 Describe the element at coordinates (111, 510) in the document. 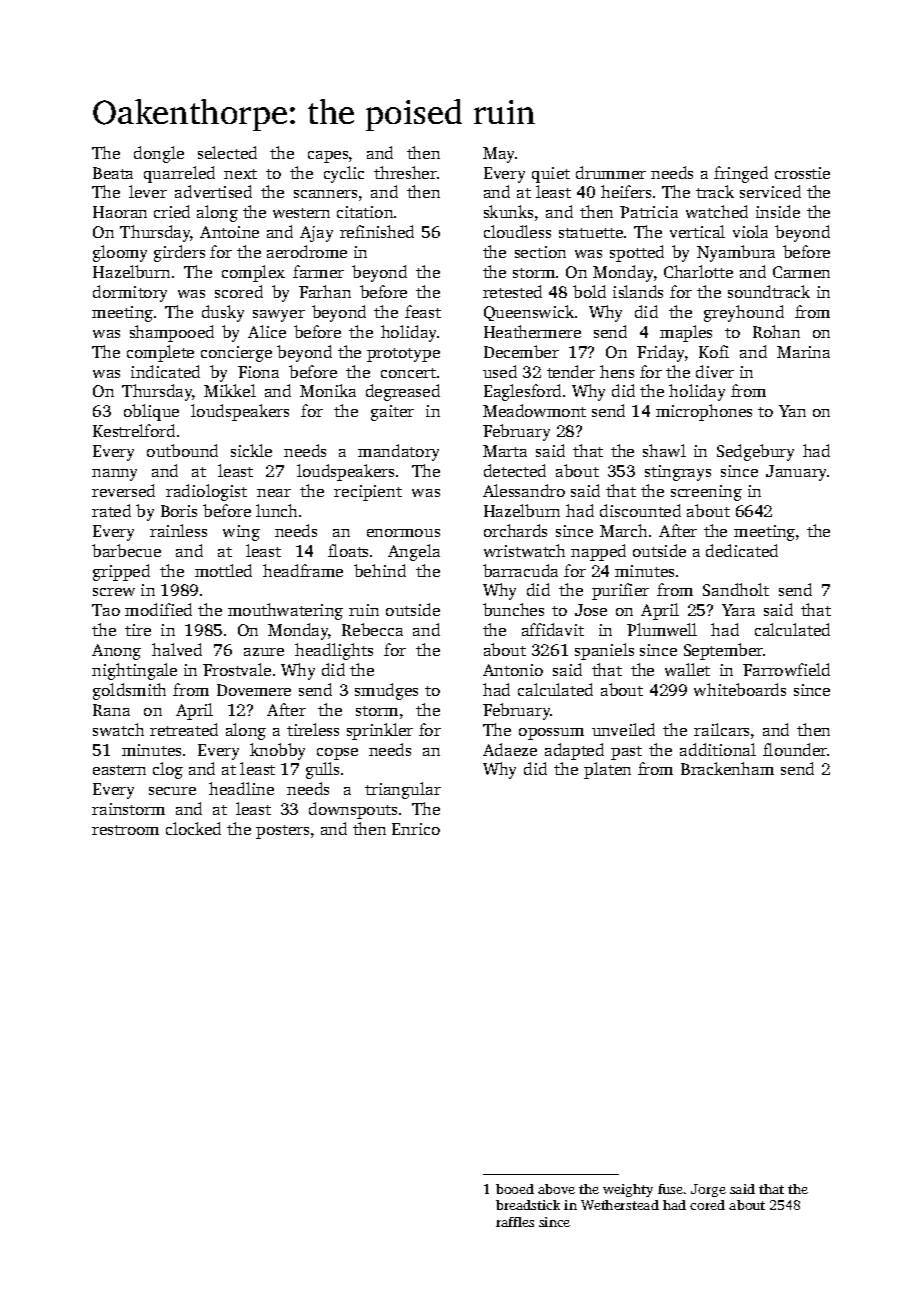

I see `rated` at that location.
